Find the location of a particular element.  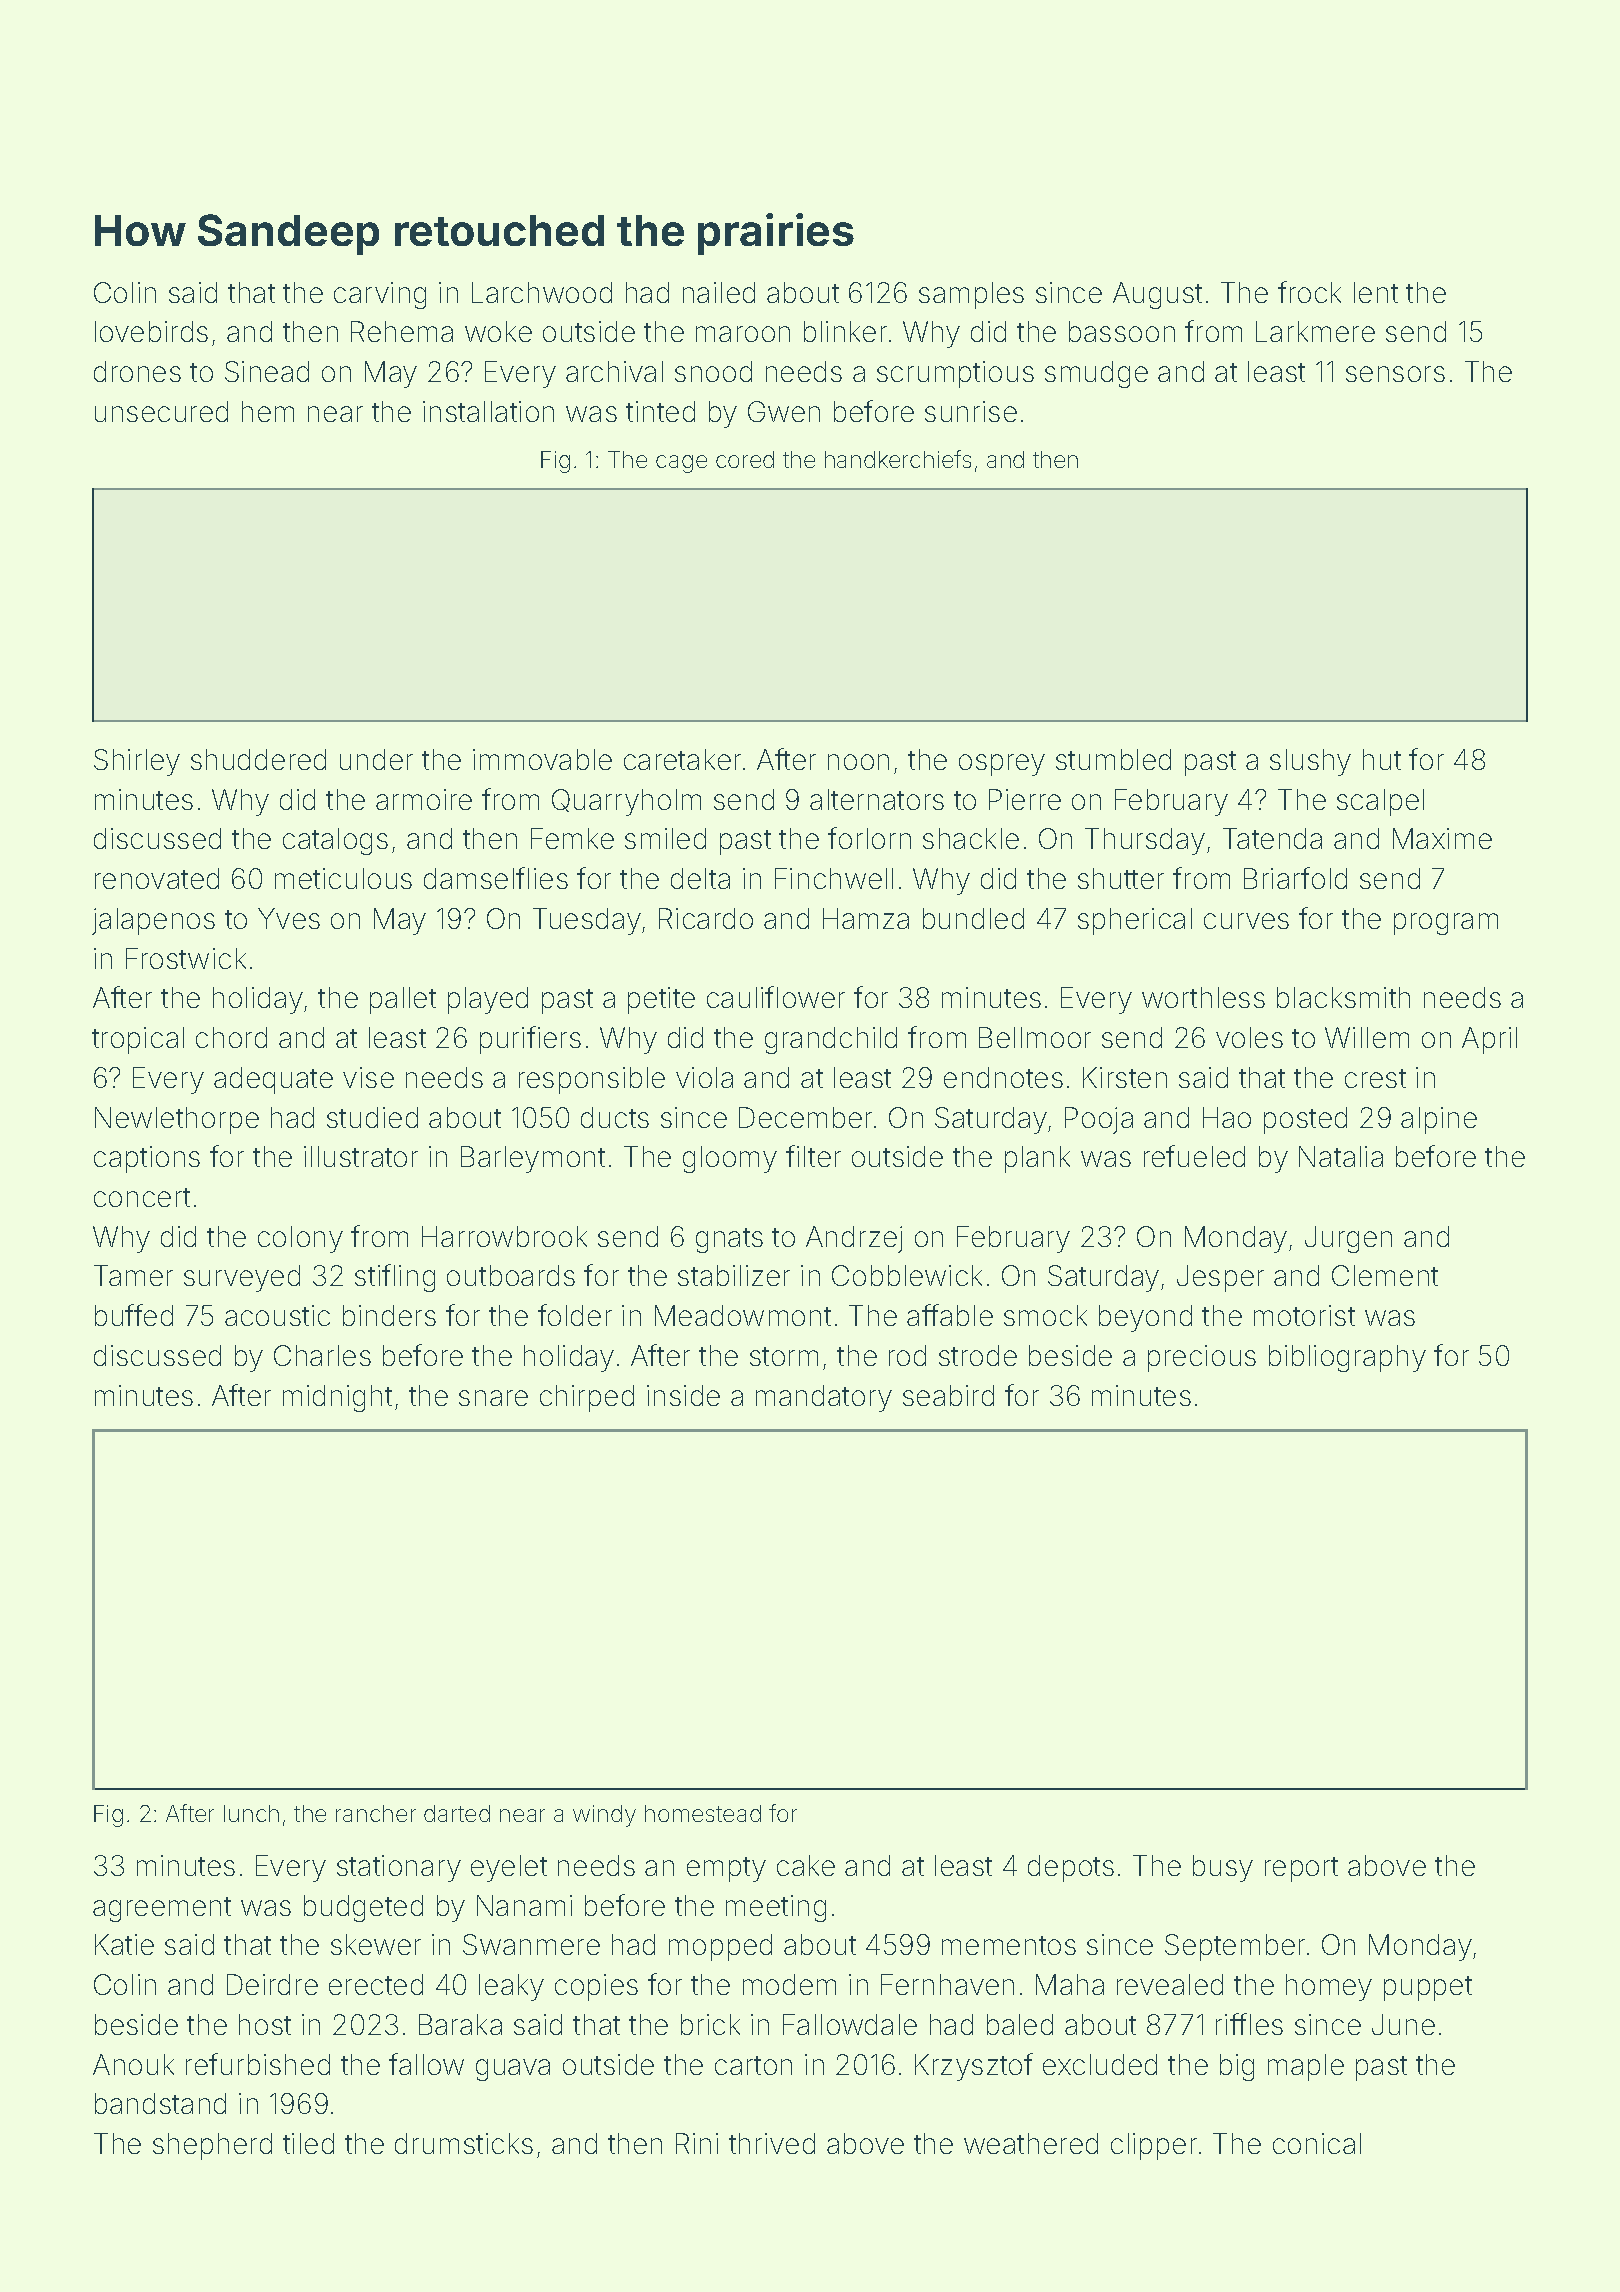

blacksmith is located at coordinates (1343, 997).
